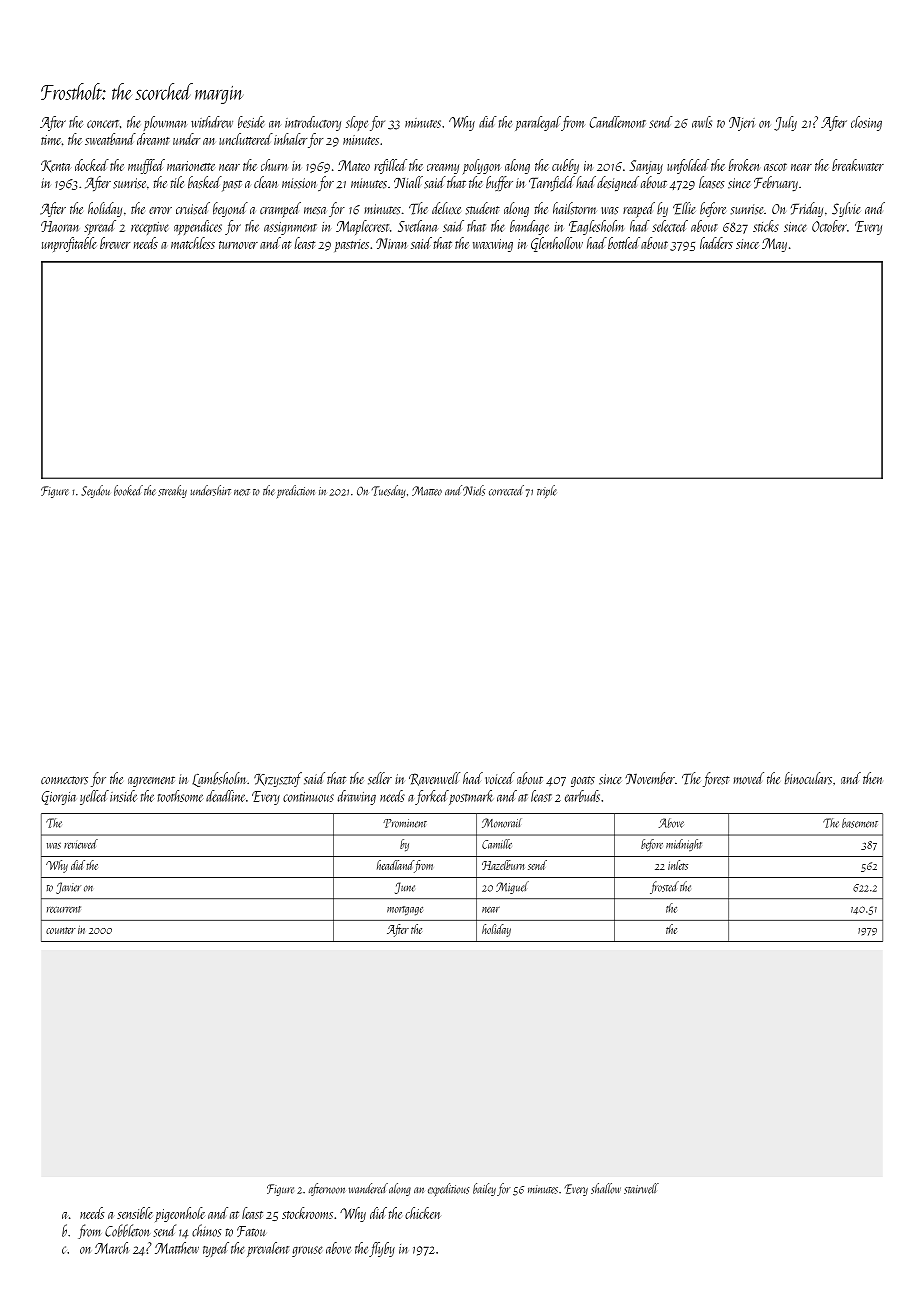  I want to click on turnover, so click(238, 245).
